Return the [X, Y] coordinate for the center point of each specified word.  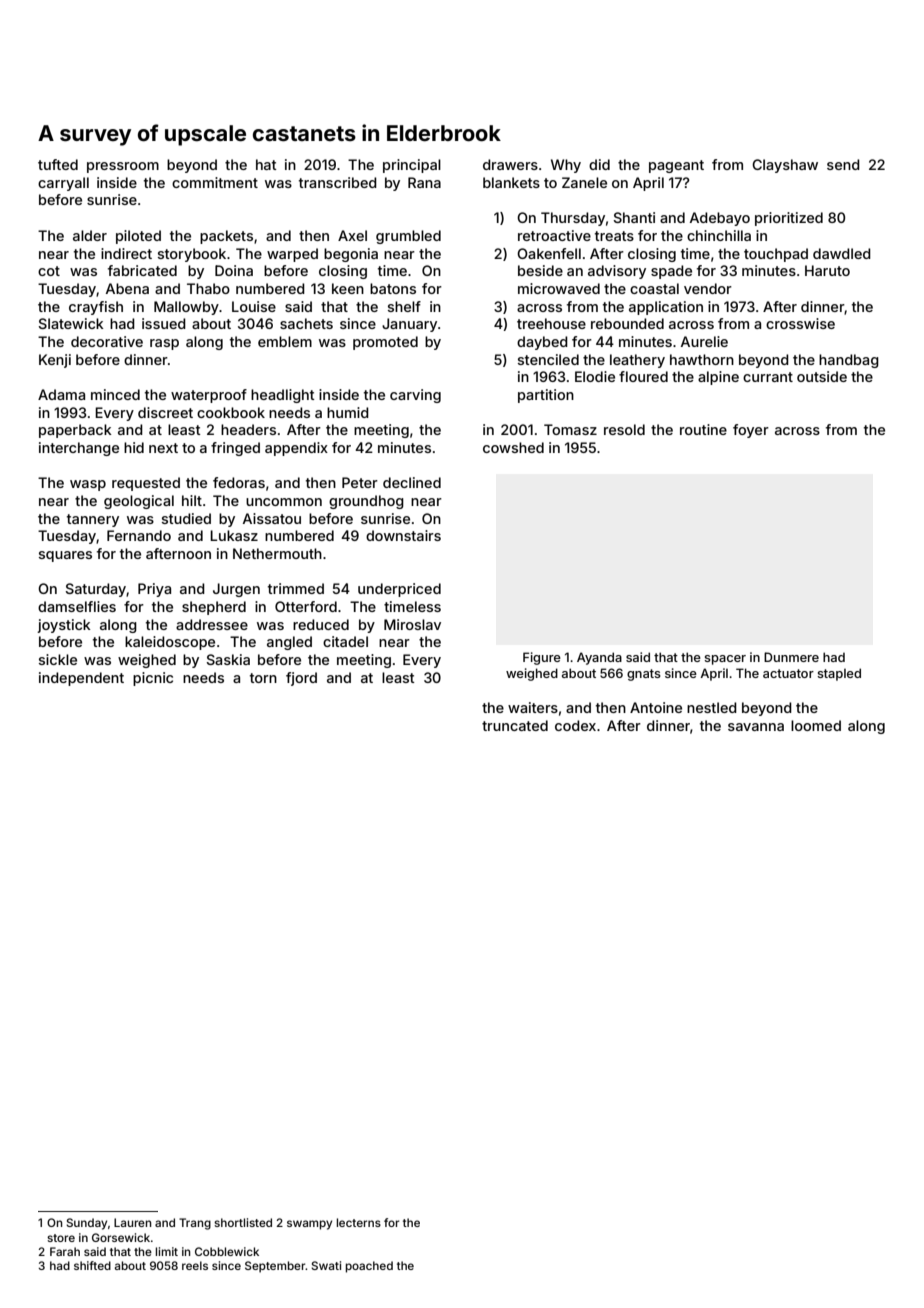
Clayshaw [785, 166]
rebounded [627, 323]
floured [643, 376]
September [275, 1267]
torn [263, 678]
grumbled [408, 237]
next [163, 448]
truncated [515, 725]
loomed [816, 725]
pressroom [123, 167]
